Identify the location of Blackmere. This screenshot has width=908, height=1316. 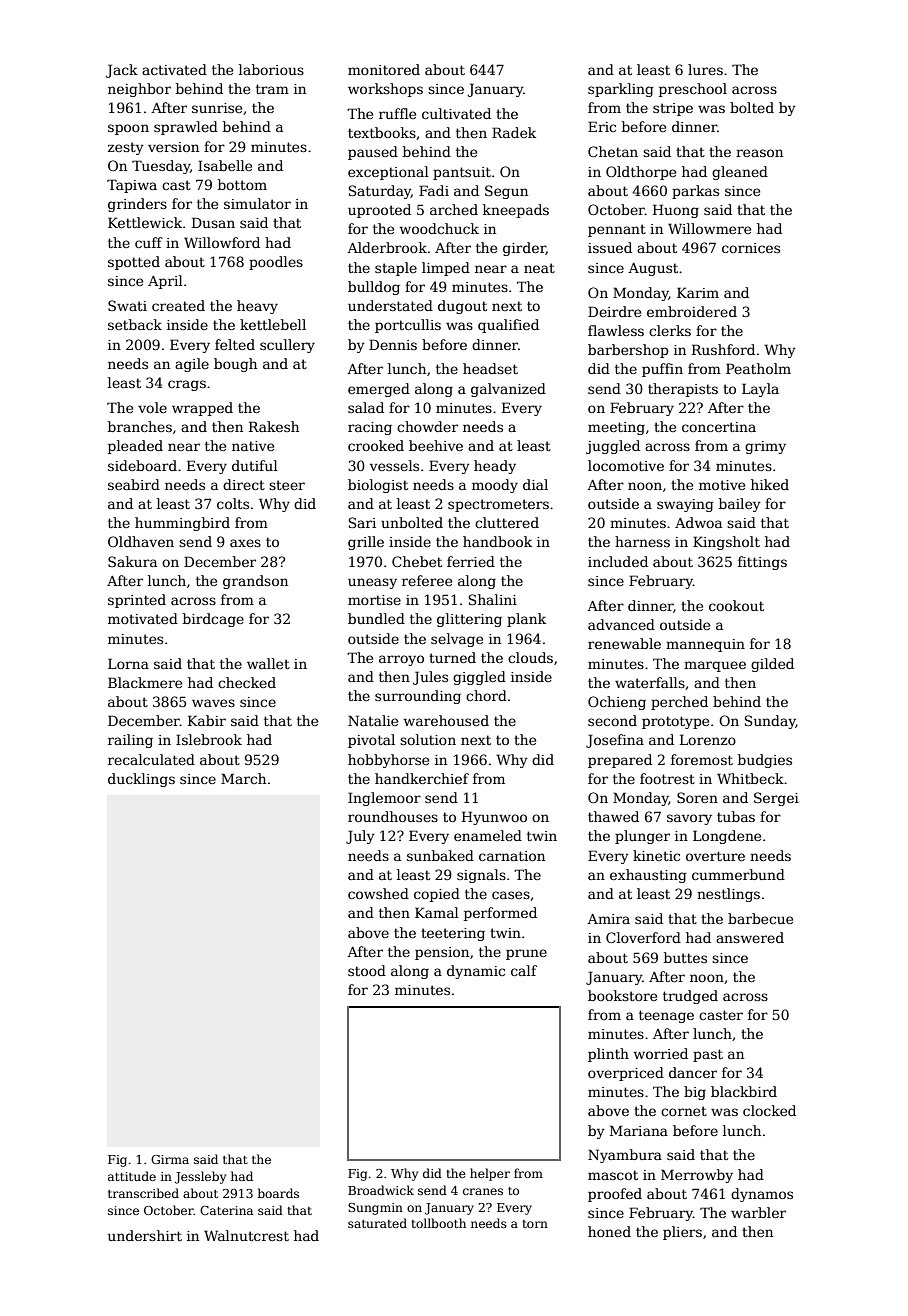
(145, 682).
